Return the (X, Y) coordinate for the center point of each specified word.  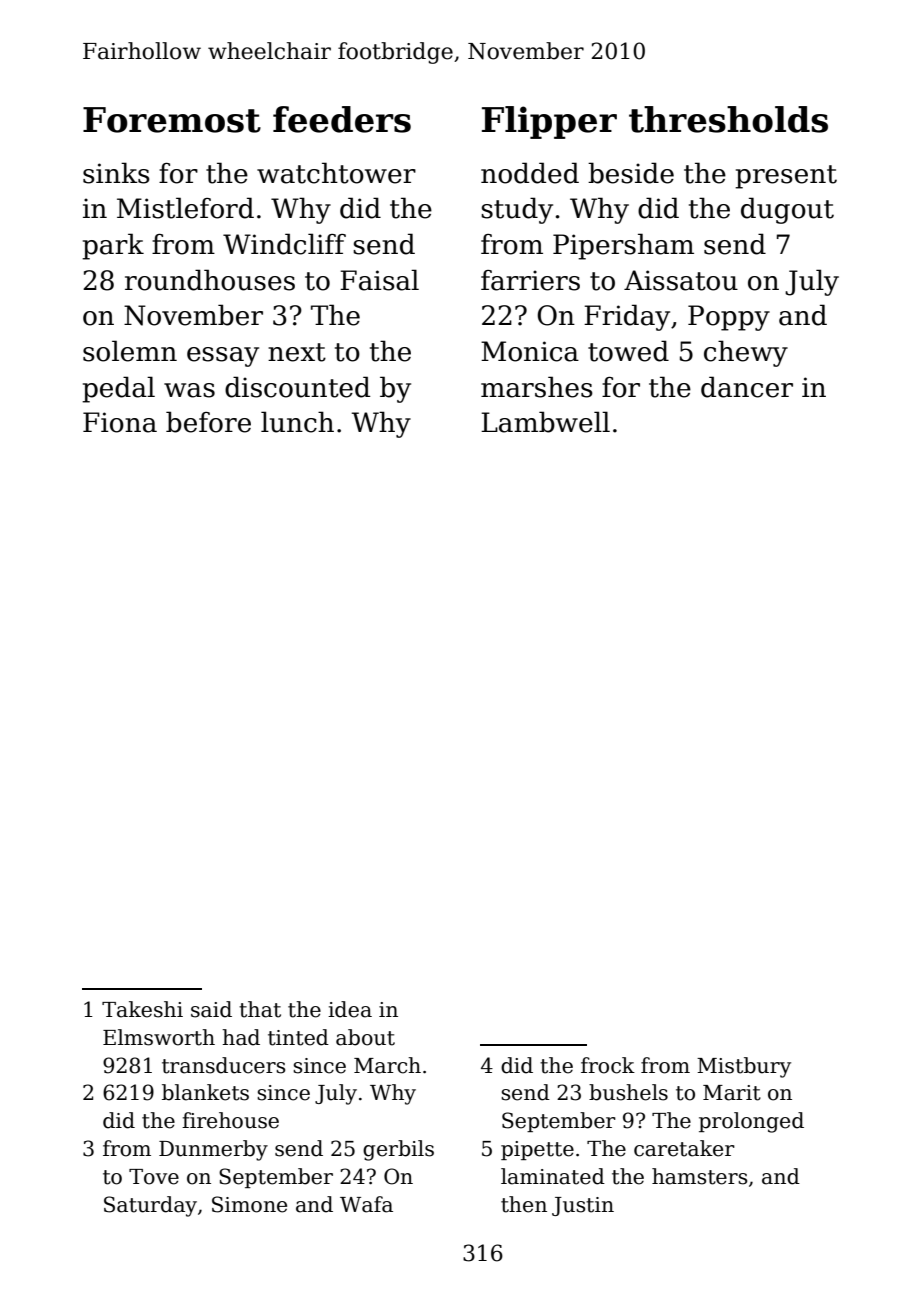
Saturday (150, 1206)
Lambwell (545, 422)
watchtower (336, 173)
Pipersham (623, 246)
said (211, 1009)
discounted (297, 387)
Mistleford (185, 208)
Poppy (729, 318)
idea (350, 1009)
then (524, 1204)
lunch (297, 422)
